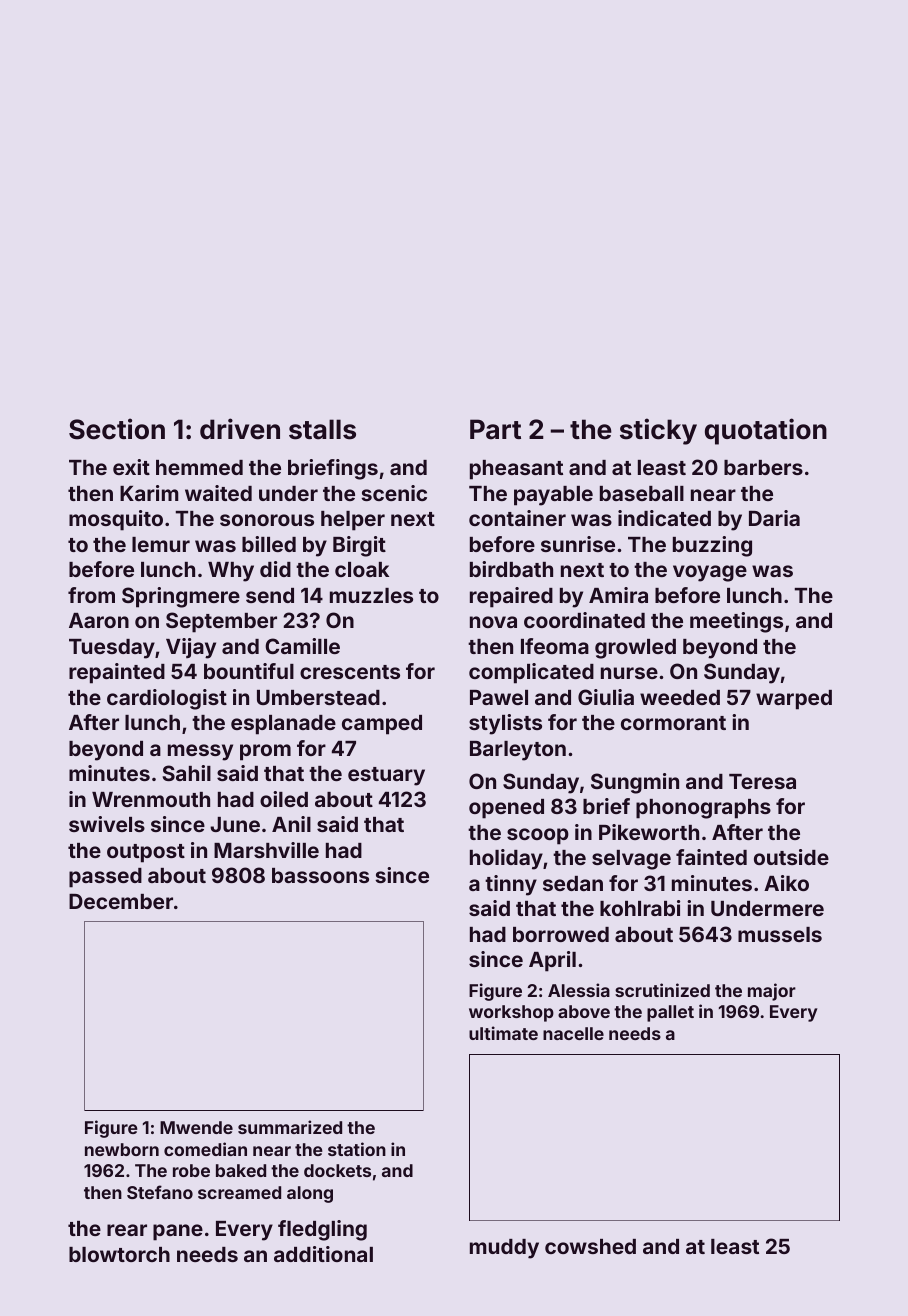 The height and width of the screenshot is (1316, 908). Describe the element at coordinates (511, 1013) in the screenshot. I see `workshop` at that location.
